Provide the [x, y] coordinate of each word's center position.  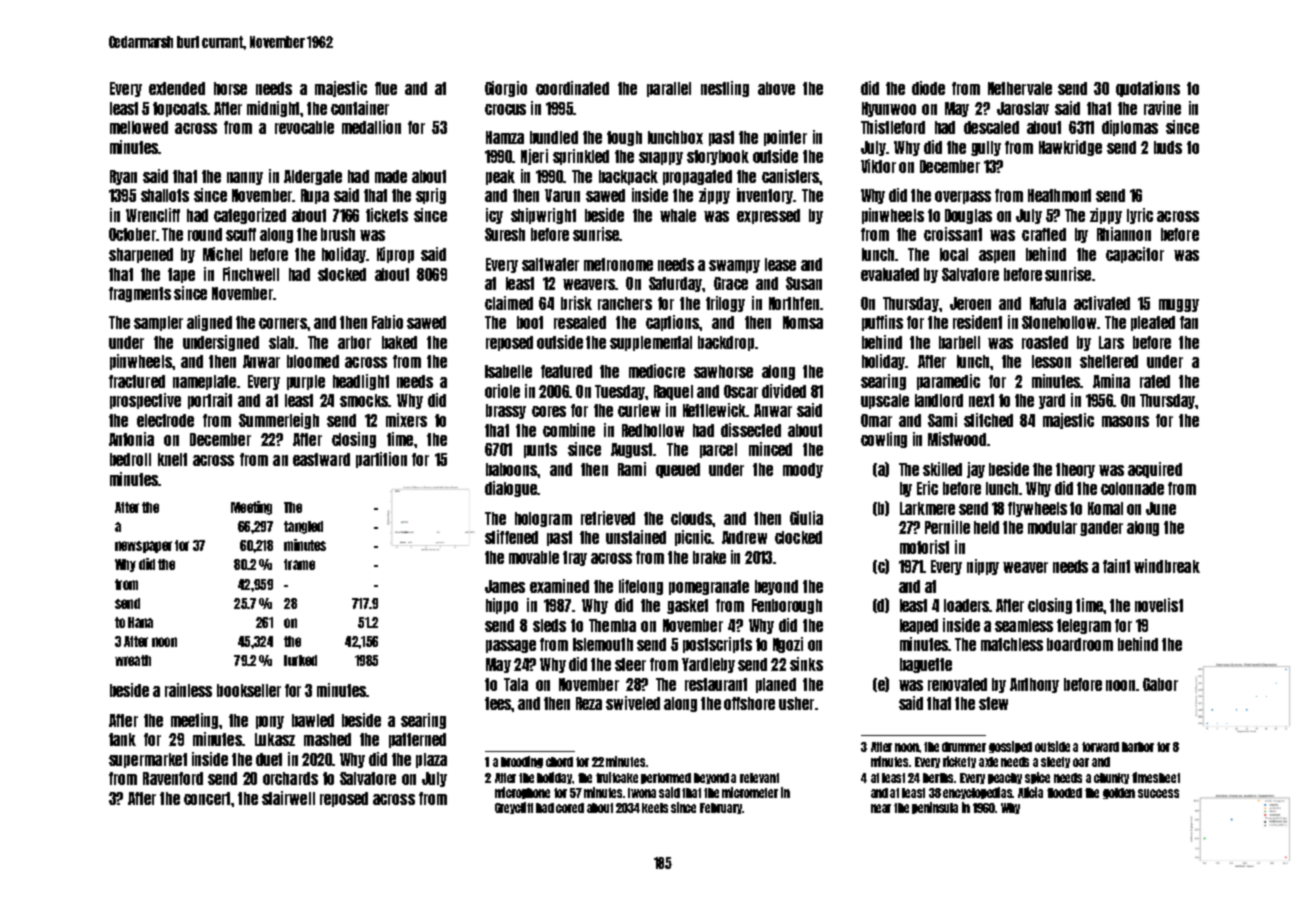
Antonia [131, 439]
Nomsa [803, 322]
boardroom [1080, 644]
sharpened [141, 255]
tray [575, 558]
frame [299, 564]
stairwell [288, 798]
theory [1075, 470]
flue [386, 88]
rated [1155, 381]
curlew [639, 410]
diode [928, 88]
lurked [300, 660]
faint [1116, 566]
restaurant [716, 684]
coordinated [572, 88]
